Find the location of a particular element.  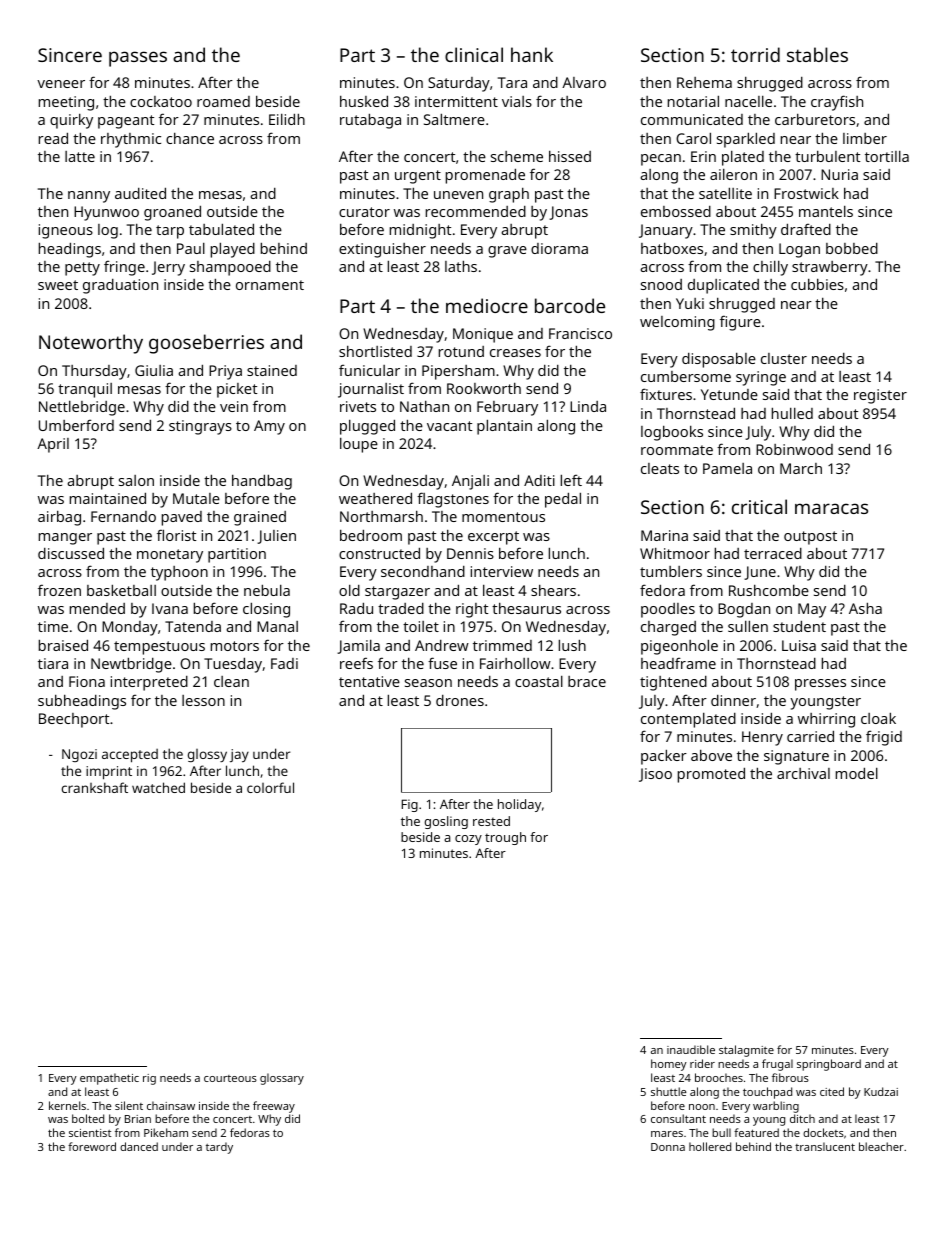

cloak is located at coordinates (878, 718).
